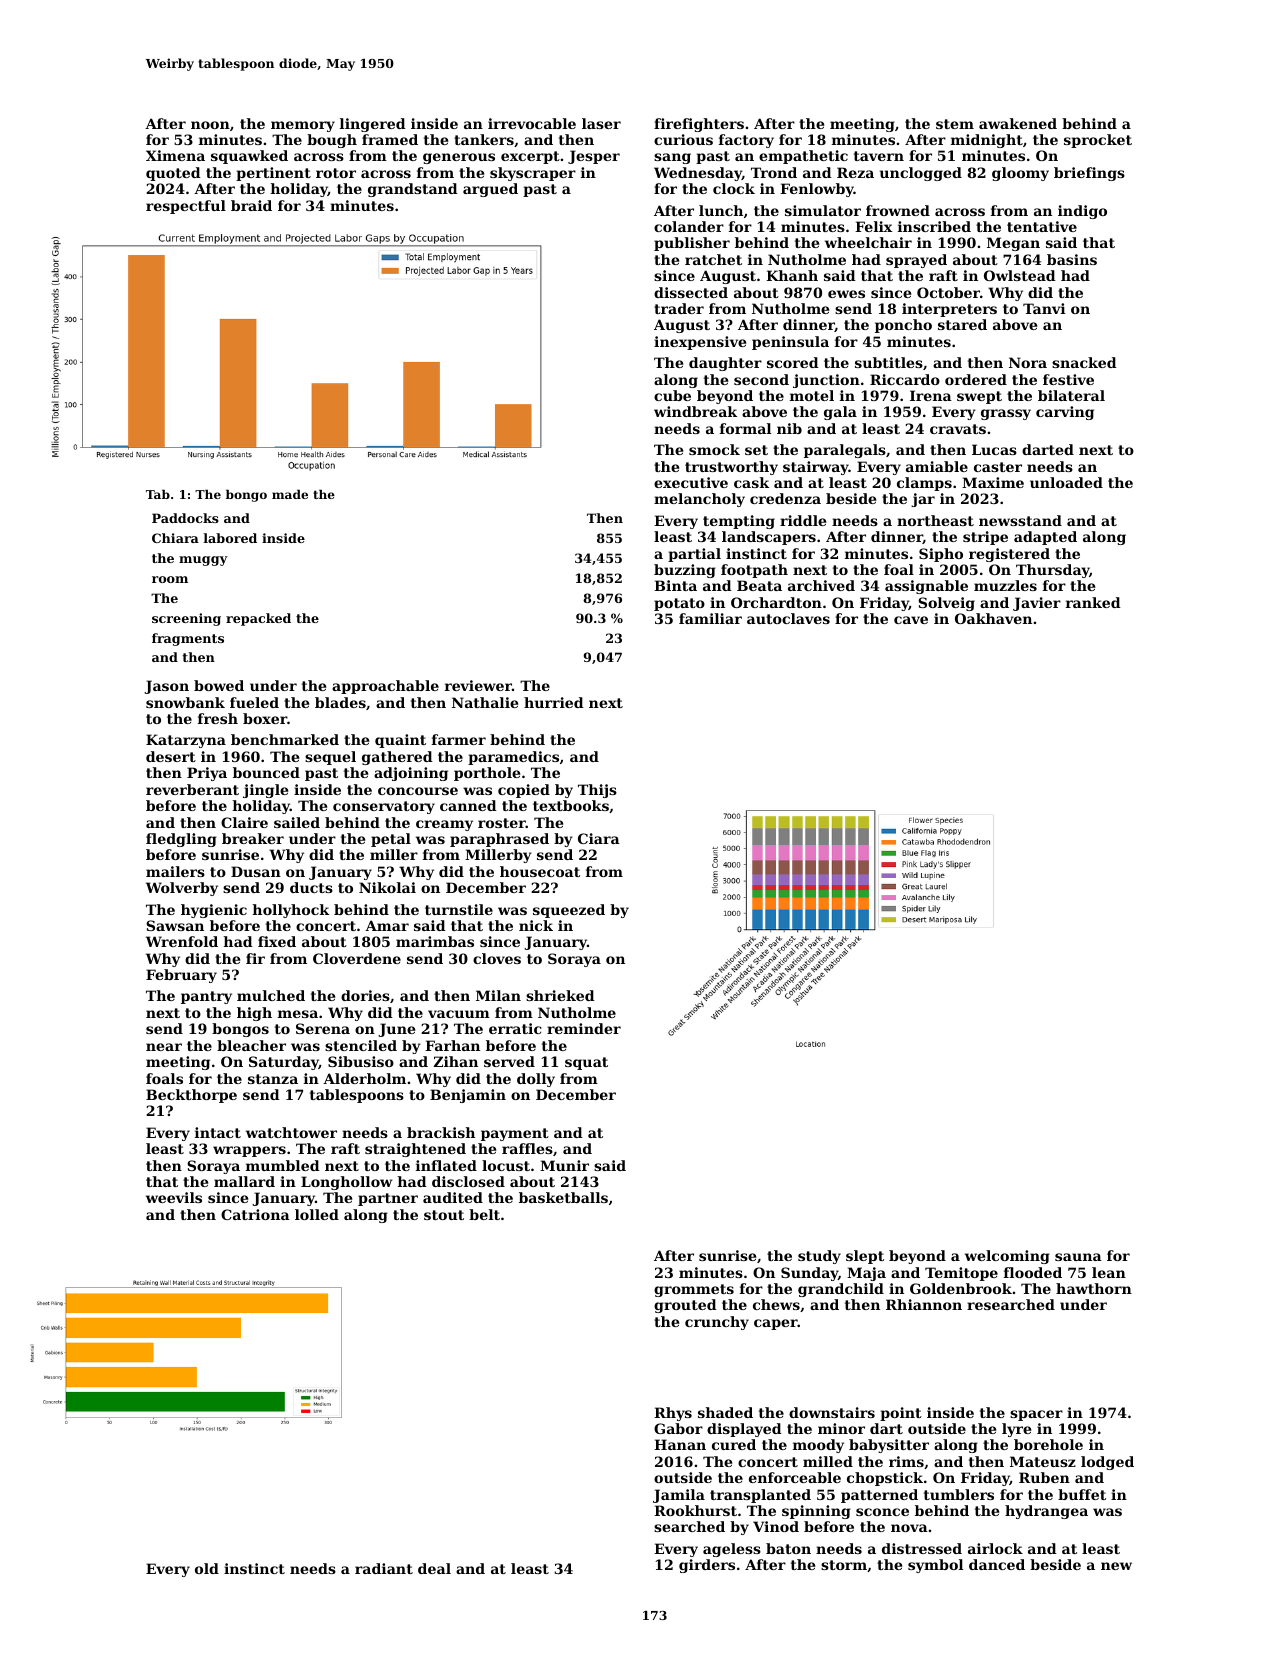 This page has width=1283, height=1660. Describe the element at coordinates (251, 205) in the page. I see `braid` at that location.
